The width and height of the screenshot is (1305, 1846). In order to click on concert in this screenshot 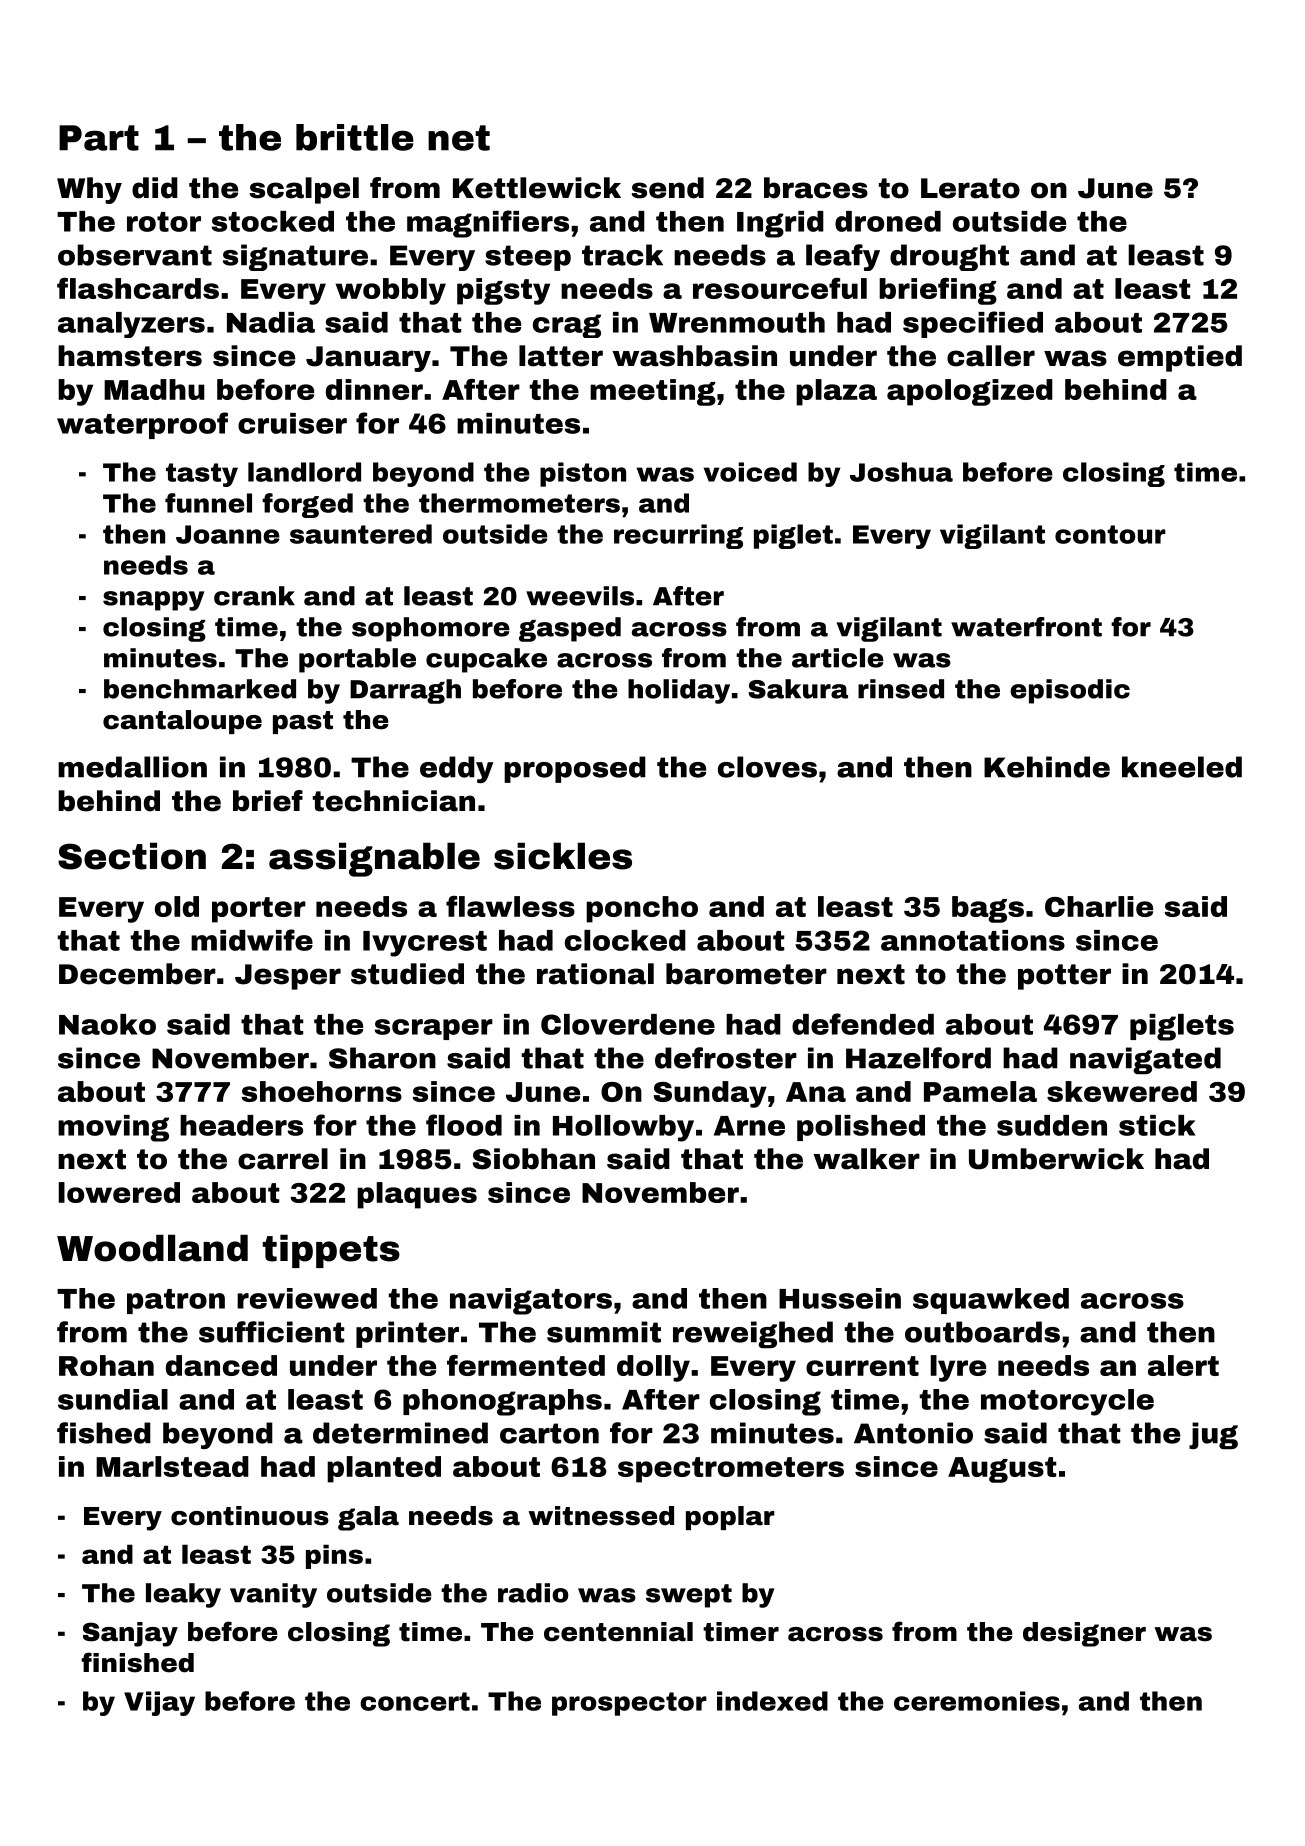, I will do `click(415, 1701)`.
